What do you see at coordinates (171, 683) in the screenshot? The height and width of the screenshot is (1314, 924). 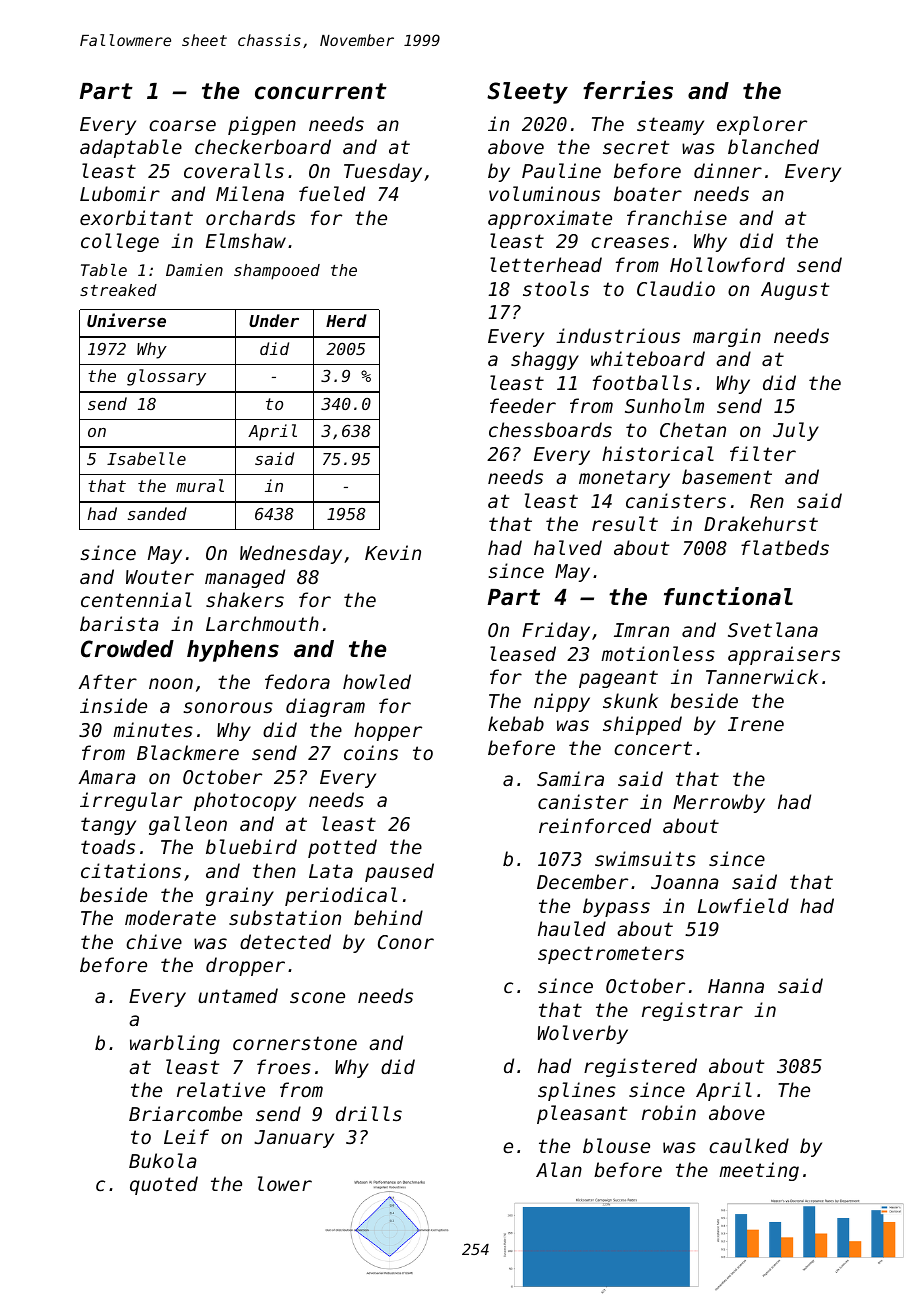 I see `noon` at bounding box center [171, 683].
